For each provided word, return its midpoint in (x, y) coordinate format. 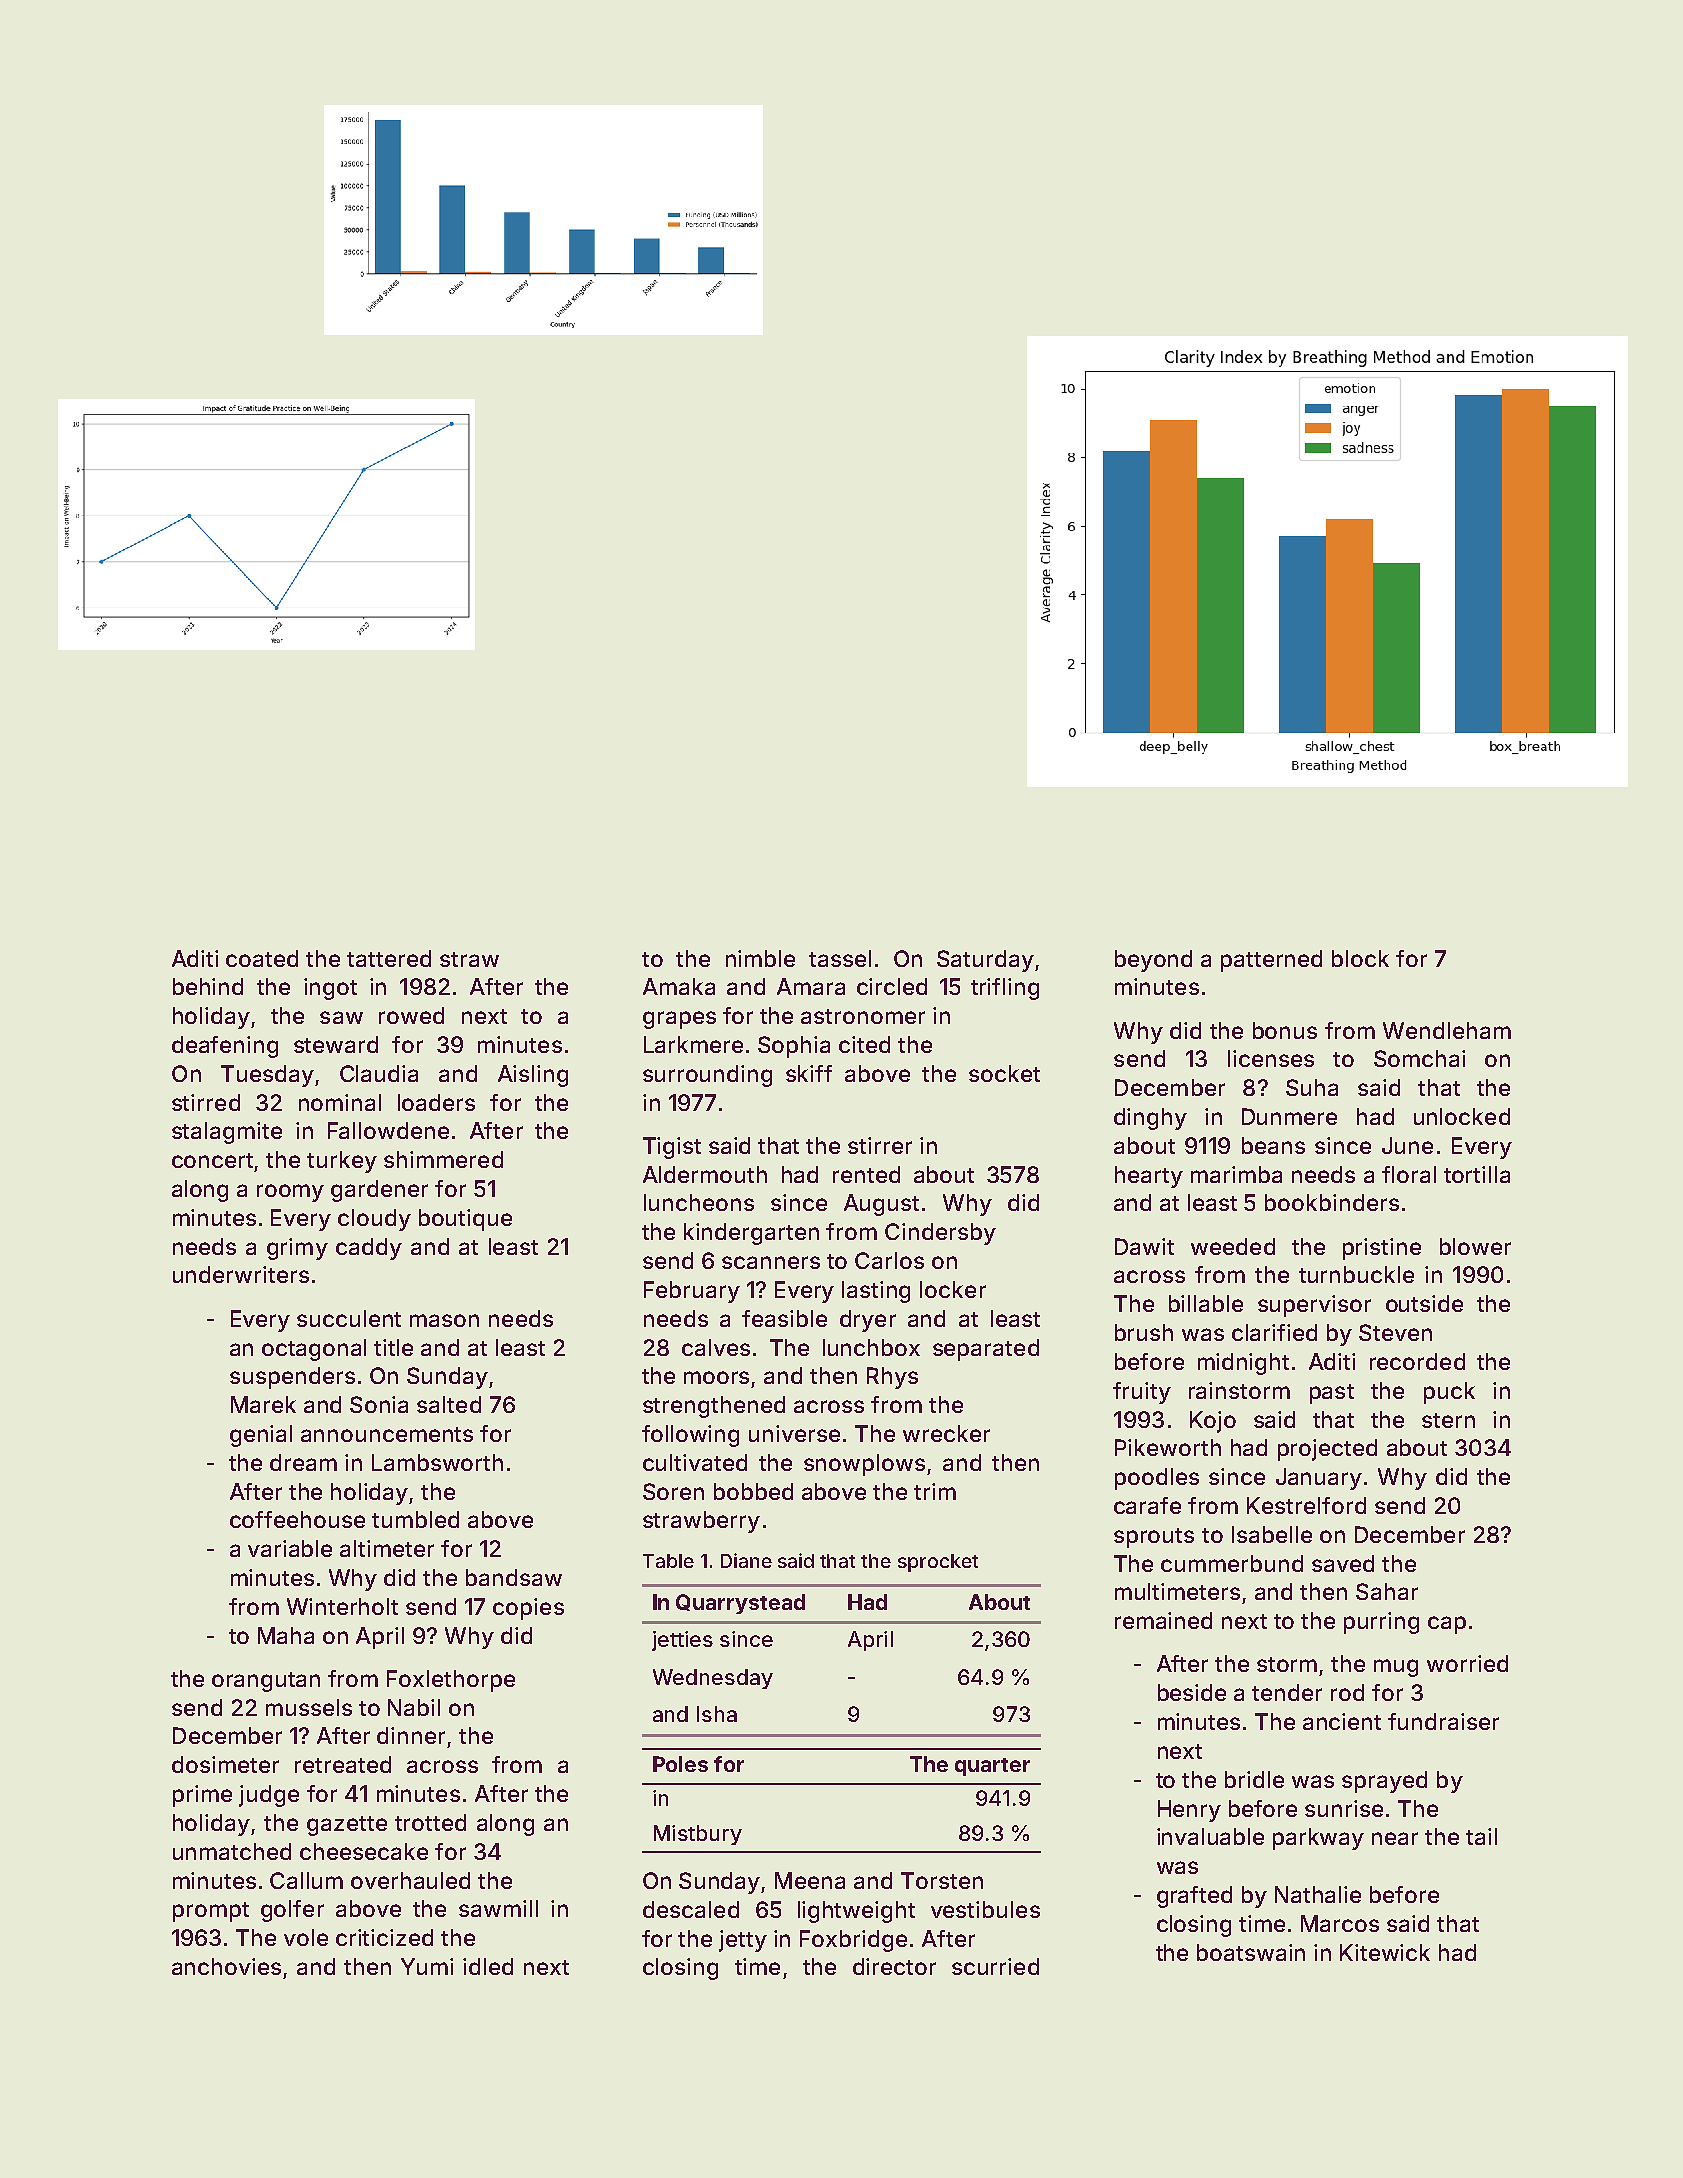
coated (262, 958)
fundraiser (1443, 1721)
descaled (691, 1909)
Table (668, 1561)
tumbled (415, 1519)
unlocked (1462, 1116)
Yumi (427, 1966)
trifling (1005, 989)
